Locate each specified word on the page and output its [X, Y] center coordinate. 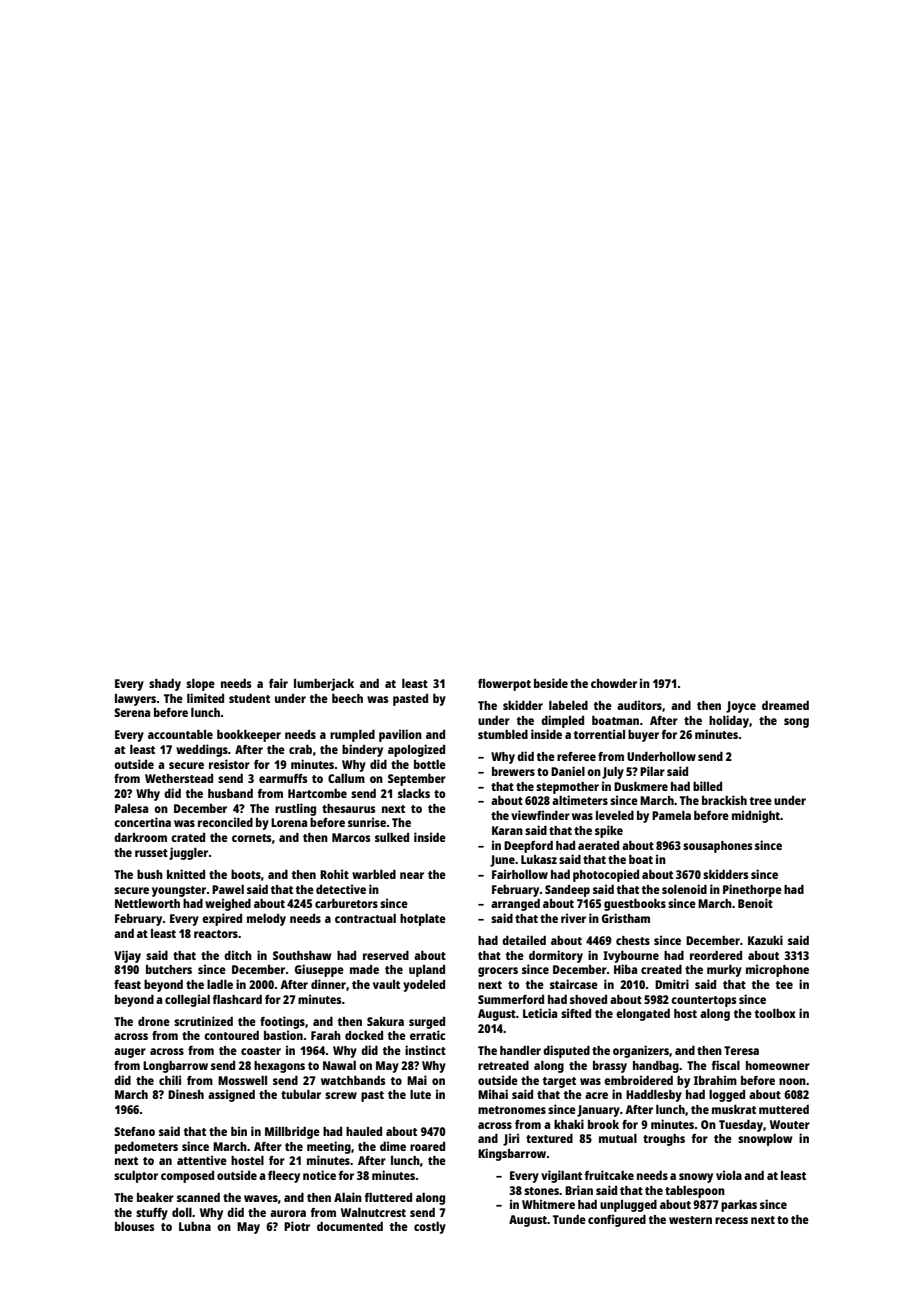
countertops [703, 1001]
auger [130, 1053]
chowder [614, 683]
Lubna [195, 1226]
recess [731, 1220]
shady [165, 685]
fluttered [388, 1197]
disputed [566, 1051]
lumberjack [324, 684]
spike [609, 831]
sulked [392, 837]
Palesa [131, 808]
